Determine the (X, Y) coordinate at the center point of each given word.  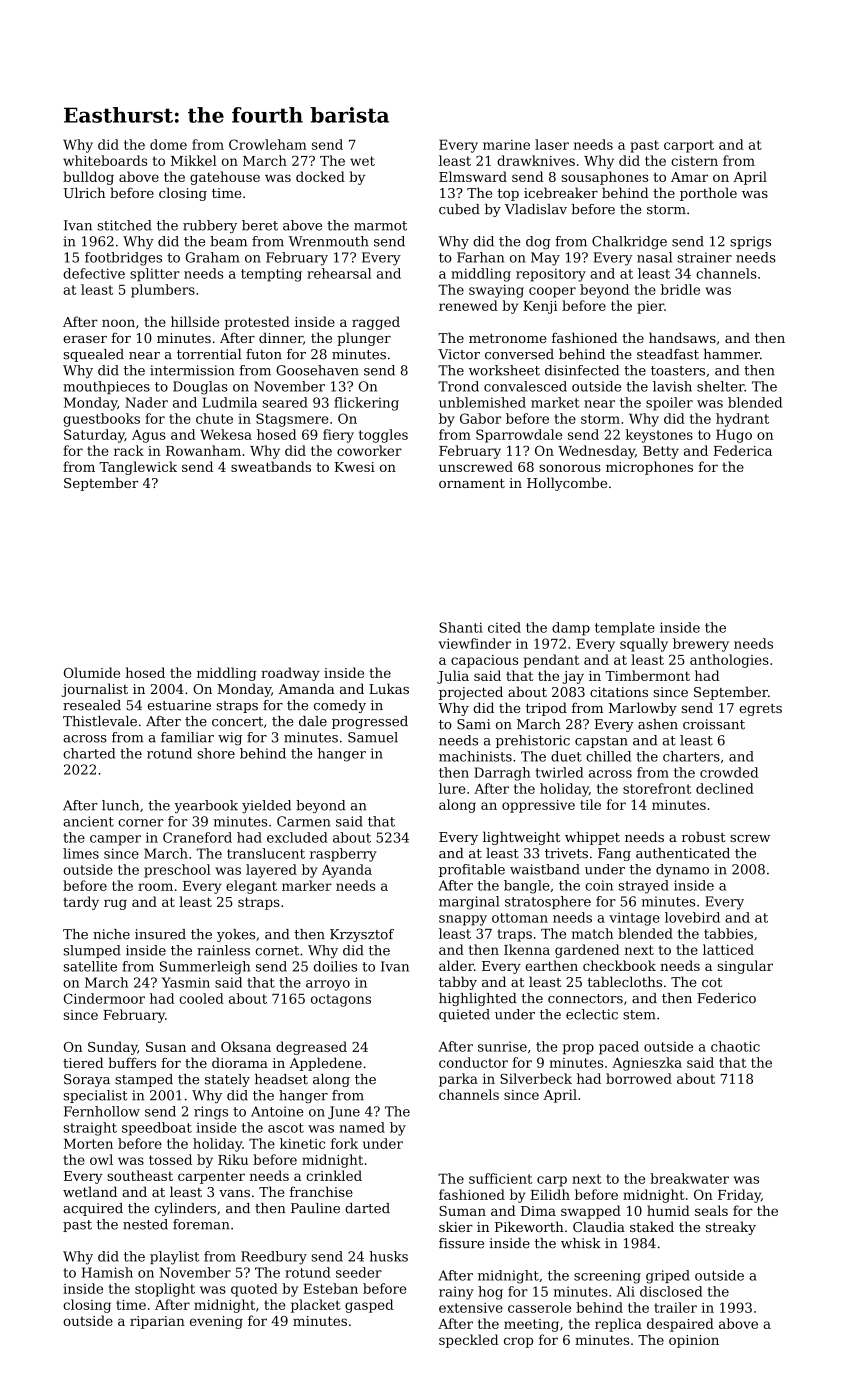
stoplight (165, 1290)
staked (652, 1226)
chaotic (735, 1046)
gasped (369, 1306)
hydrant (742, 420)
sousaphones (605, 178)
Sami (474, 724)
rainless (223, 950)
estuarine (179, 705)
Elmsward (473, 176)
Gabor (480, 418)
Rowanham (203, 450)
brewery (701, 645)
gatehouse (225, 178)
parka (458, 1080)
